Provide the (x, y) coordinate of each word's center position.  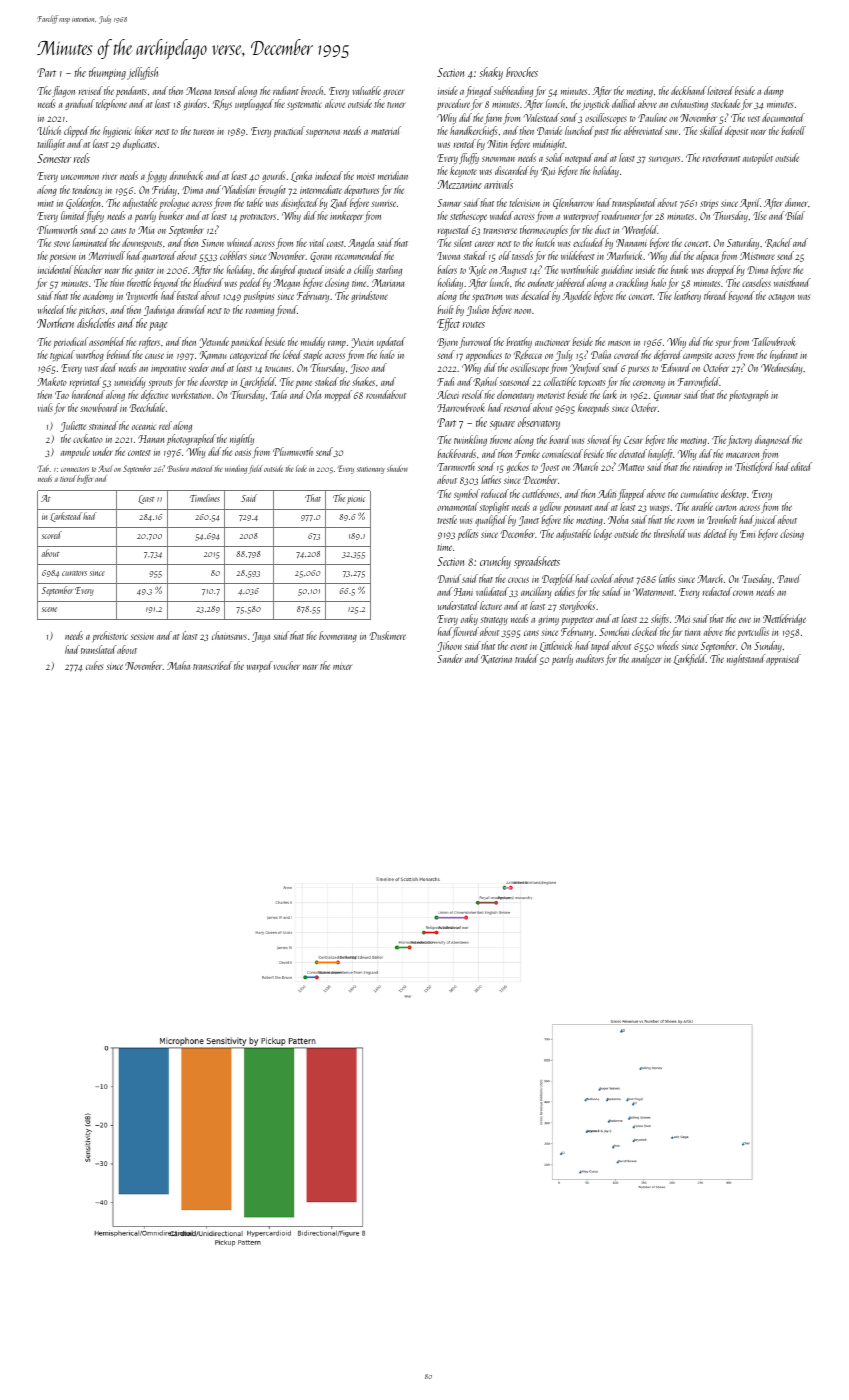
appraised (783, 659)
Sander (450, 658)
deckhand (688, 90)
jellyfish (142, 73)
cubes (94, 665)
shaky (491, 73)
